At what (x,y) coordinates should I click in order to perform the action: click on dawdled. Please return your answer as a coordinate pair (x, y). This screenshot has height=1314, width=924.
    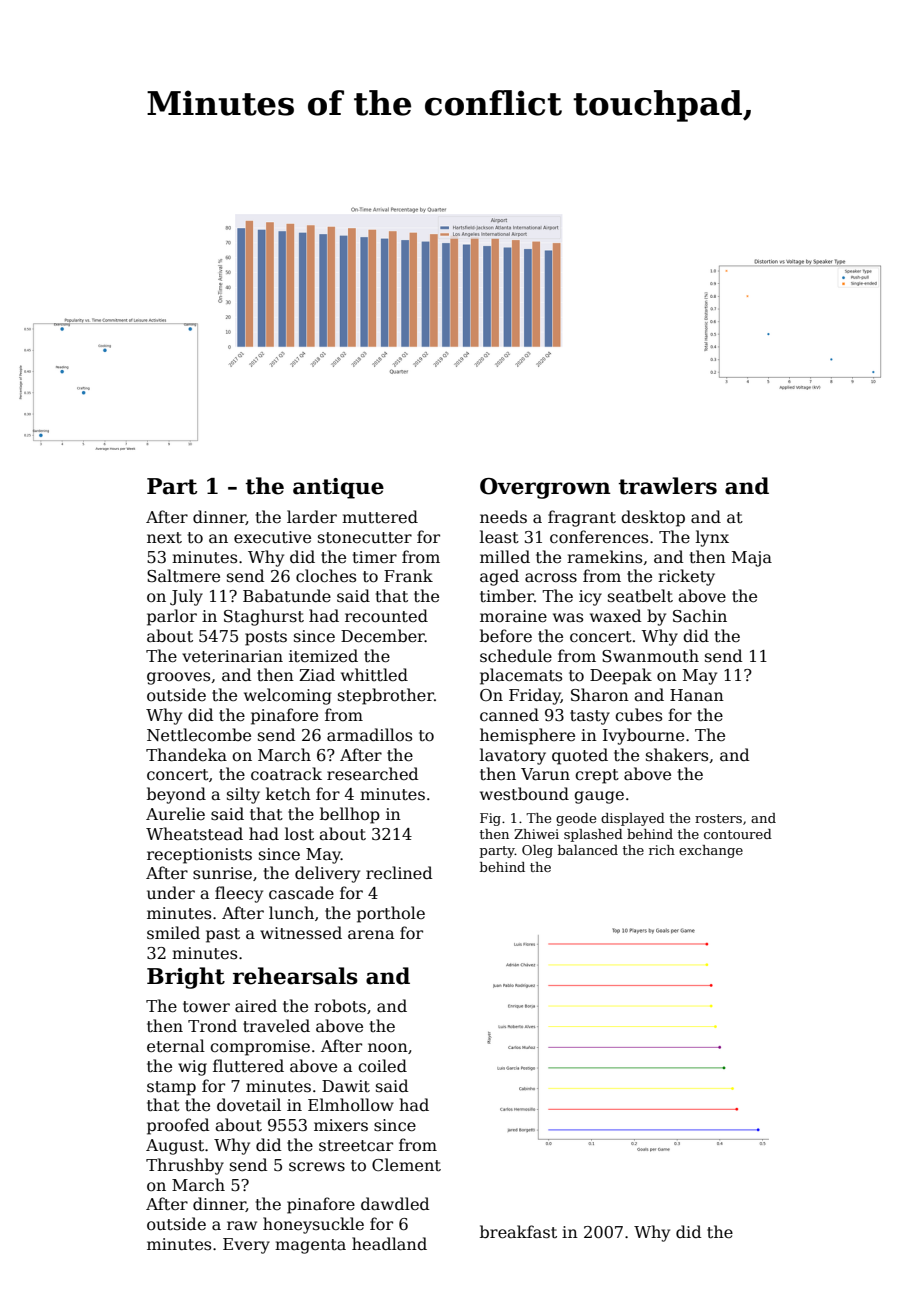
    Looking at the image, I should click on (395, 1204).
